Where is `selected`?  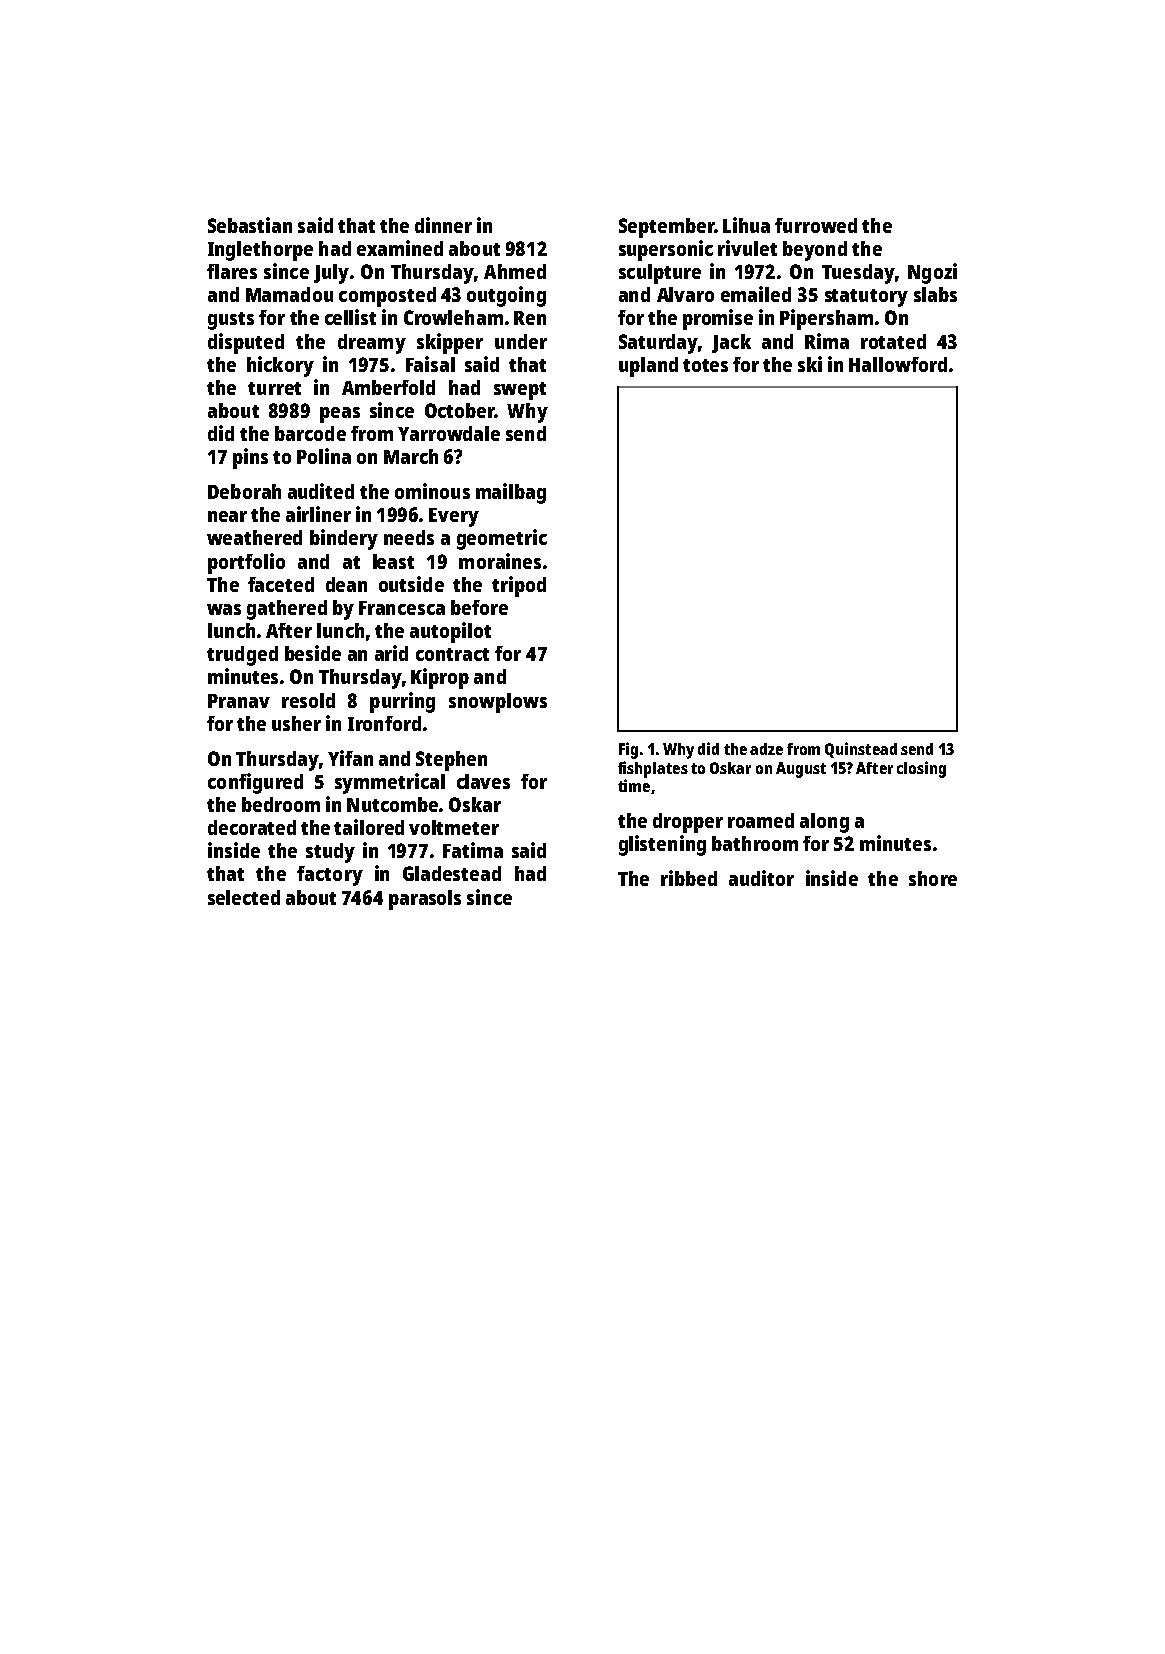
selected is located at coordinates (244, 897).
